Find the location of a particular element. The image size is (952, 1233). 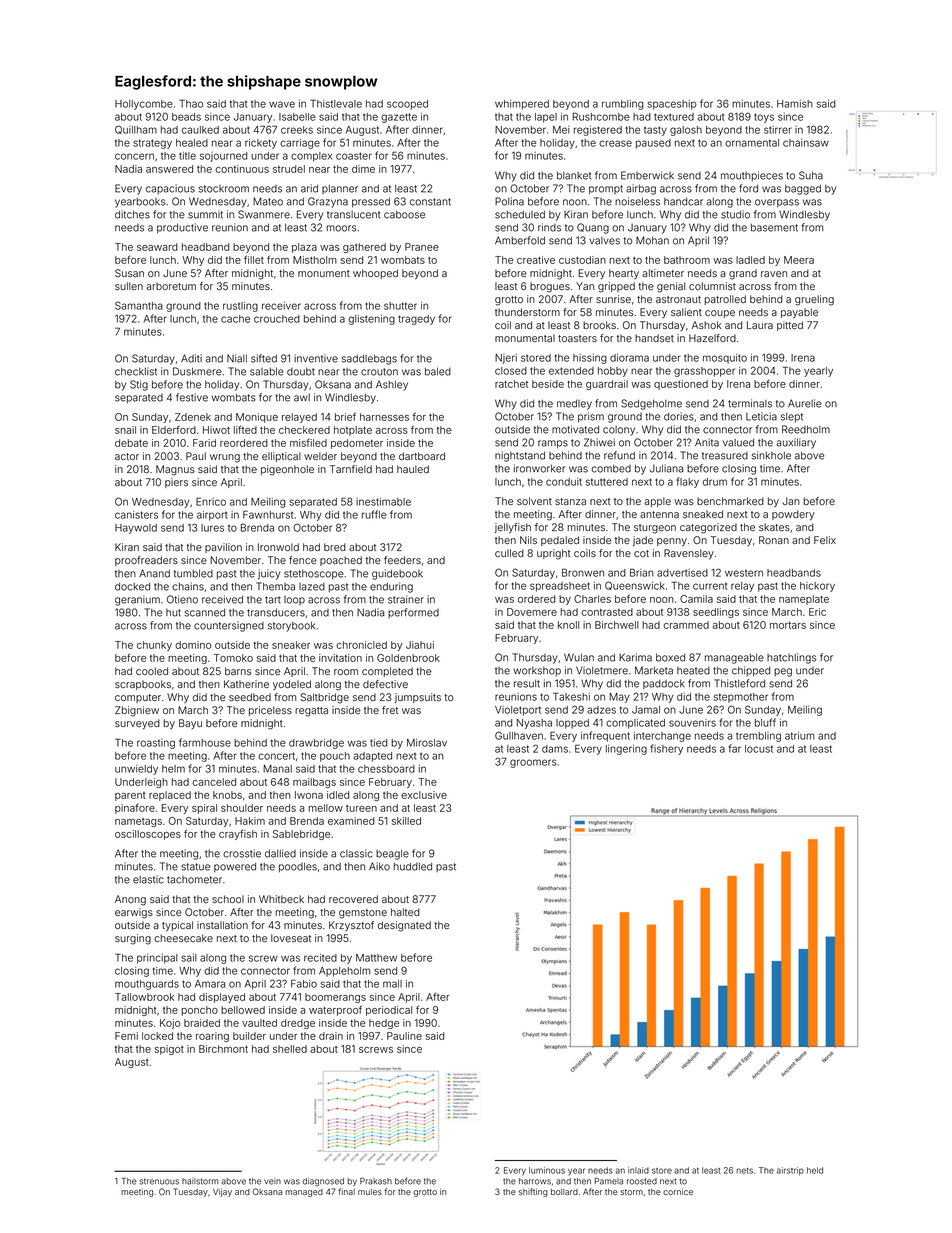

Laura is located at coordinates (760, 325).
